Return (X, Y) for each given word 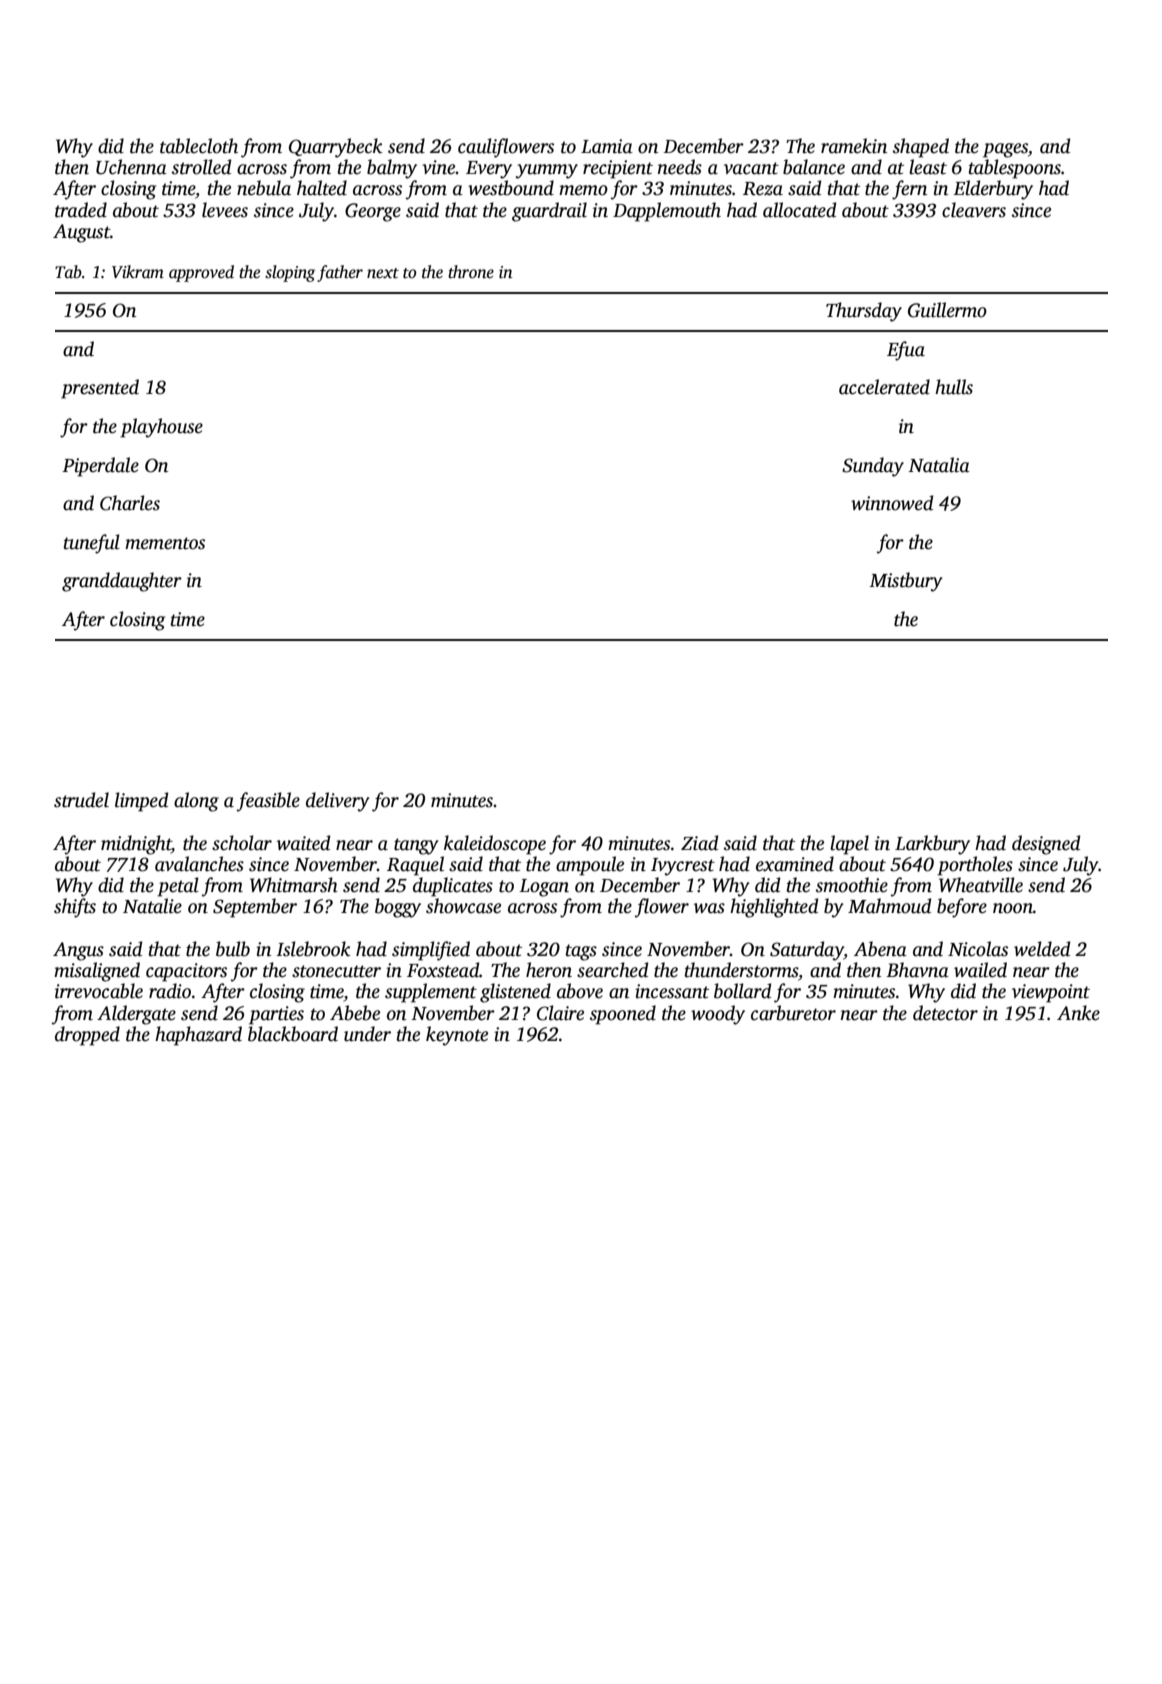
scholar (242, 843)
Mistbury (906, 582)
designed (1046, 845)
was (709, 908)
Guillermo (947, 310)
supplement (431, 993)
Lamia (607, 146)
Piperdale (100, 467)
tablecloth (199, 146)
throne (471, 272)
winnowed (892, 503)
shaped (921, 148)
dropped (87, 1036)
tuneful (92, 544)
